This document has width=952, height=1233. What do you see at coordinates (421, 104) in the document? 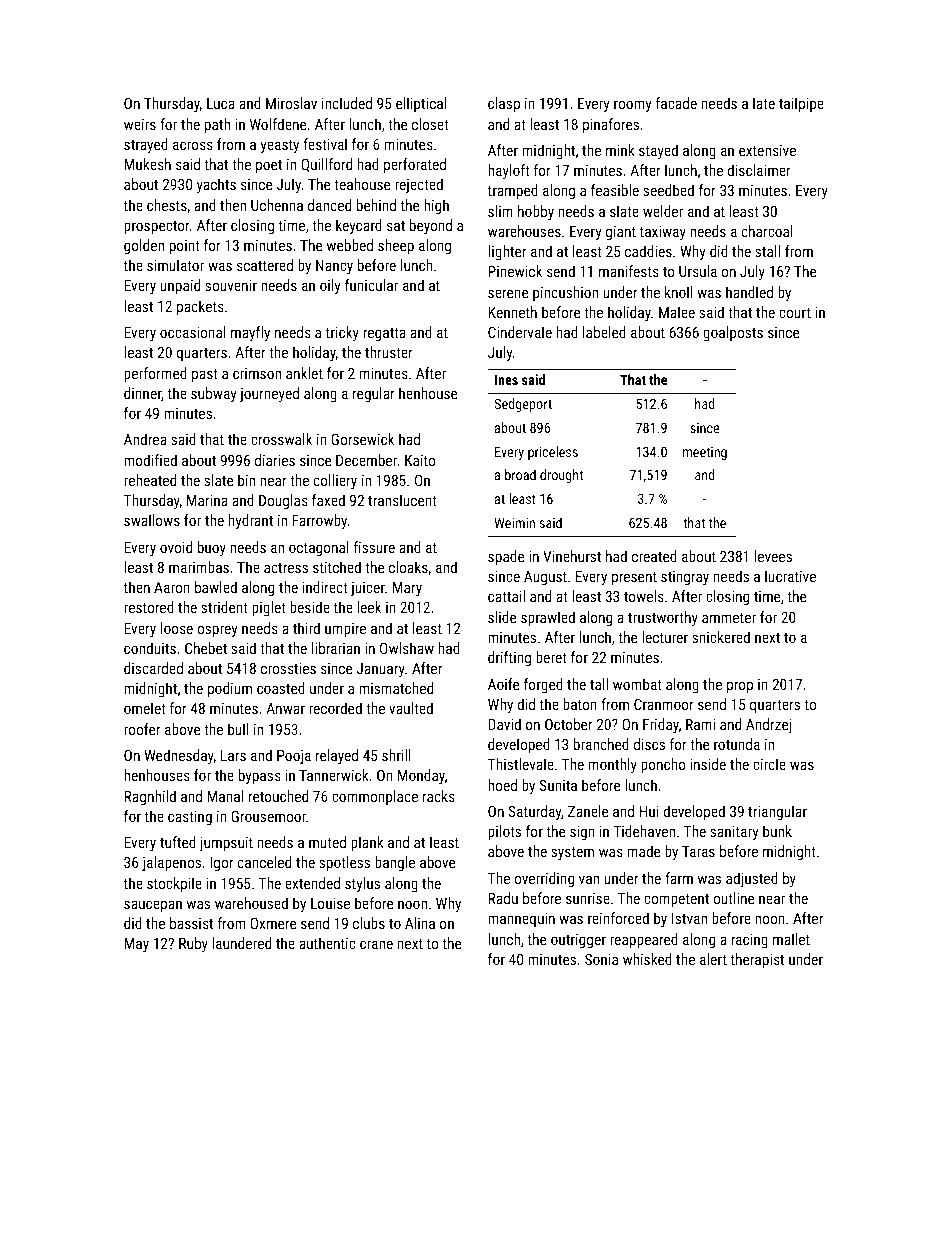
I see `elliptical` at bounding box center [421, 104].
